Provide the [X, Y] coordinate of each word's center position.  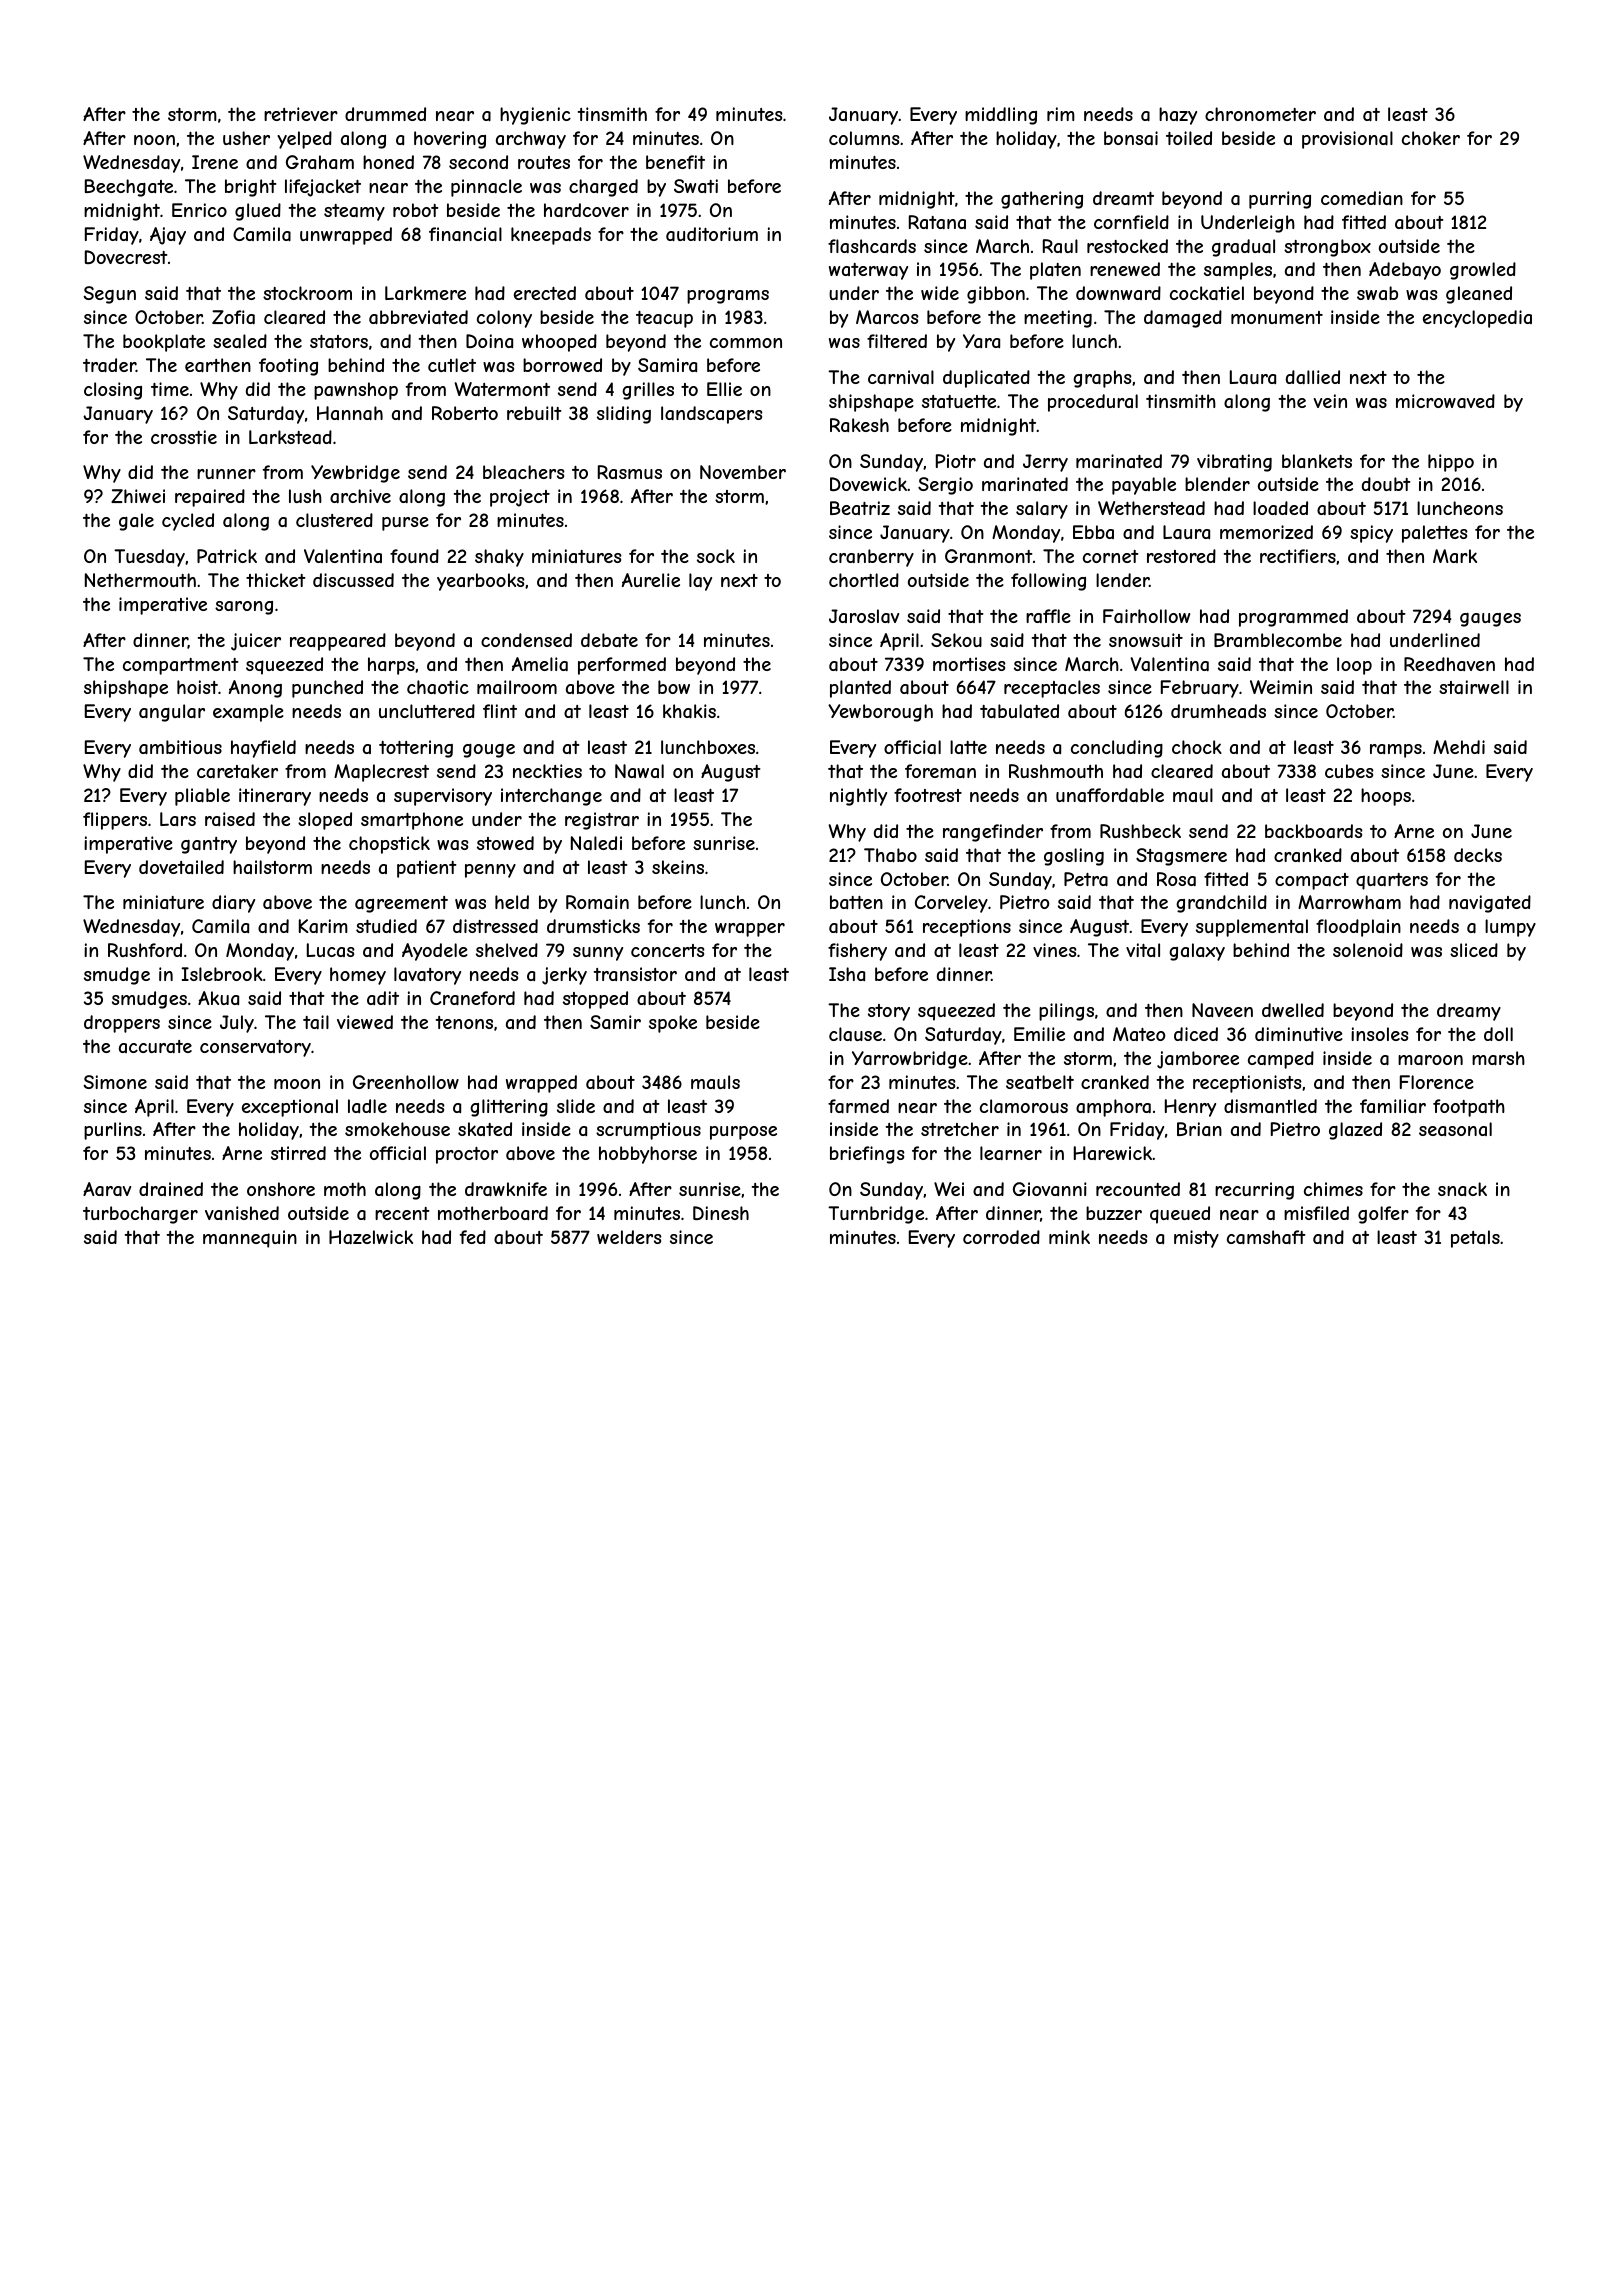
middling [1001, 116]
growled [1483, 271]
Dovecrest [126, 257]
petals [1475, 1239]
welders [629, 1237]
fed [473, 1237]
